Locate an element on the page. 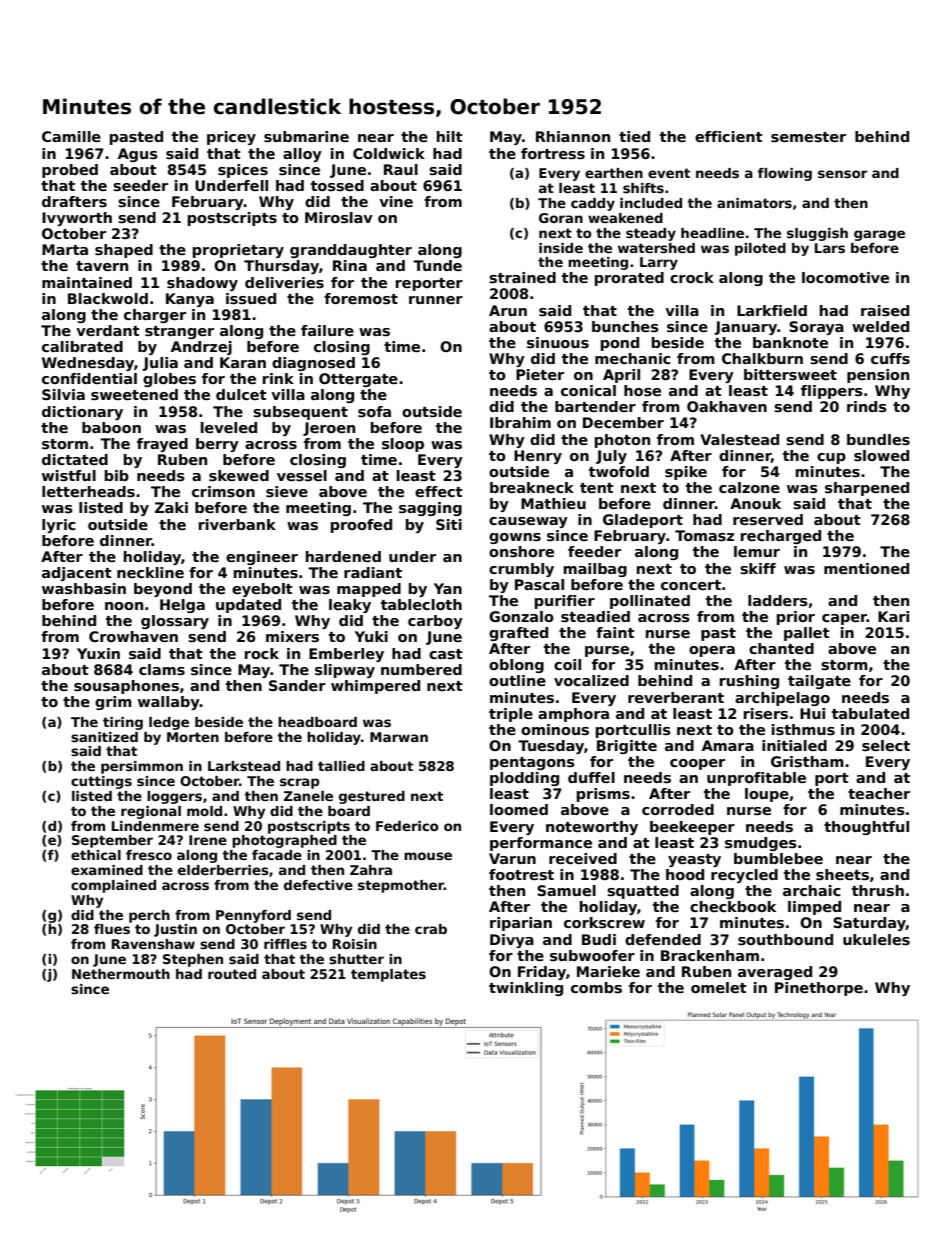 This document has height=1233, width=952. Tunde is located at coordinates (437, 265).
